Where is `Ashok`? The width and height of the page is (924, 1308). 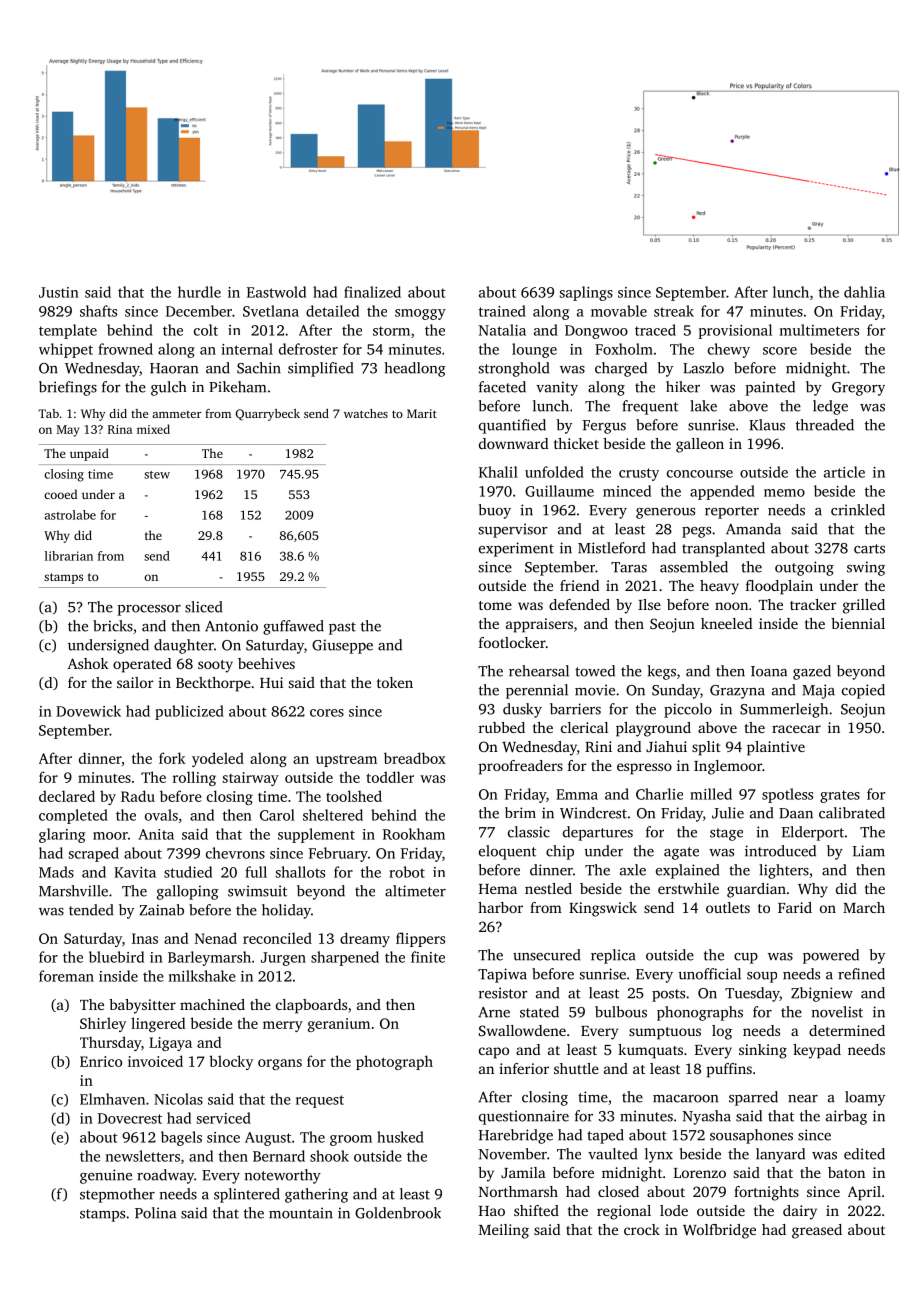 Ashok is located at coordinates (88, 663).
